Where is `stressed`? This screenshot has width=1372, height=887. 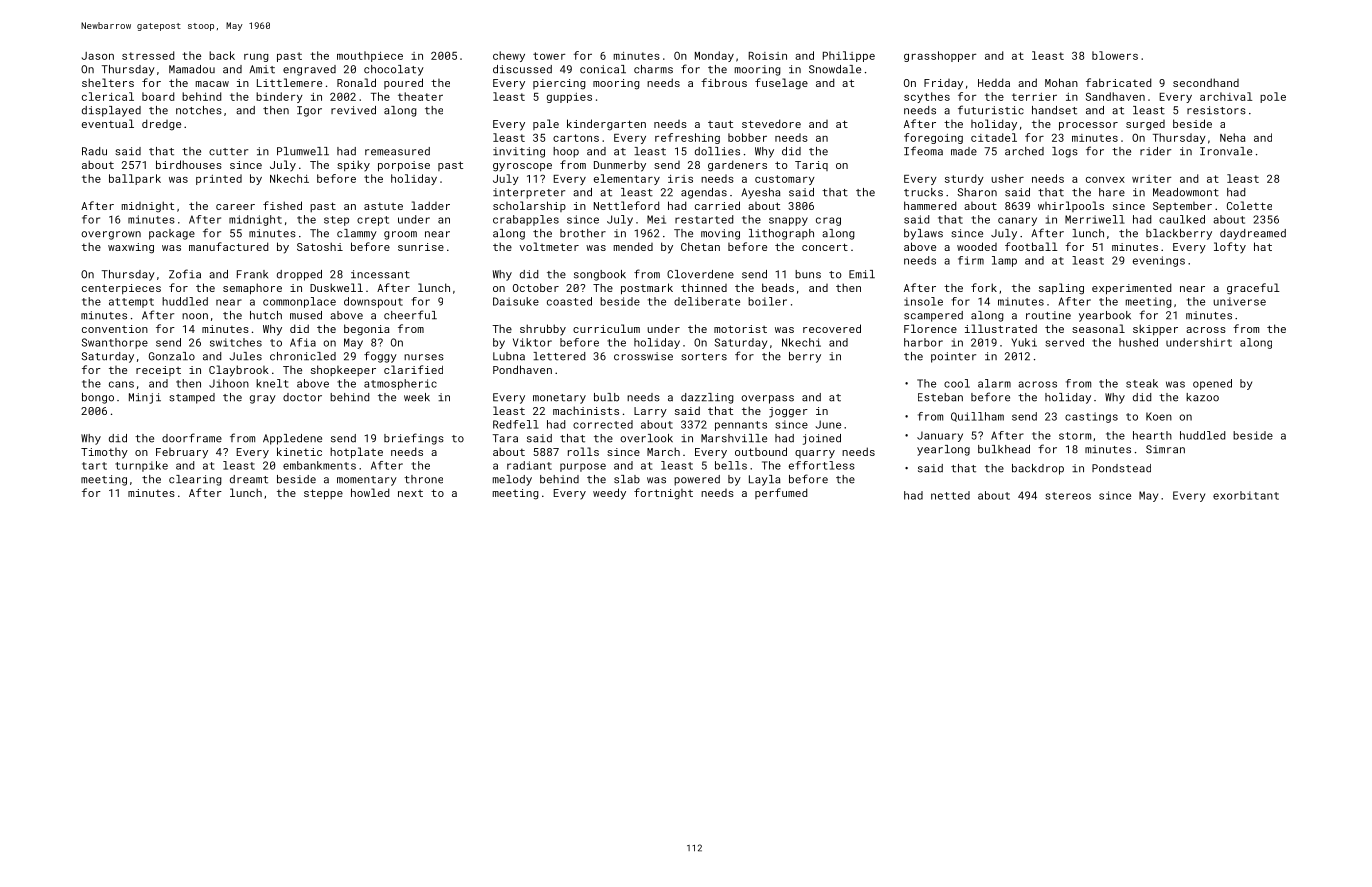
stressed is located at coordinates (148, 55).
